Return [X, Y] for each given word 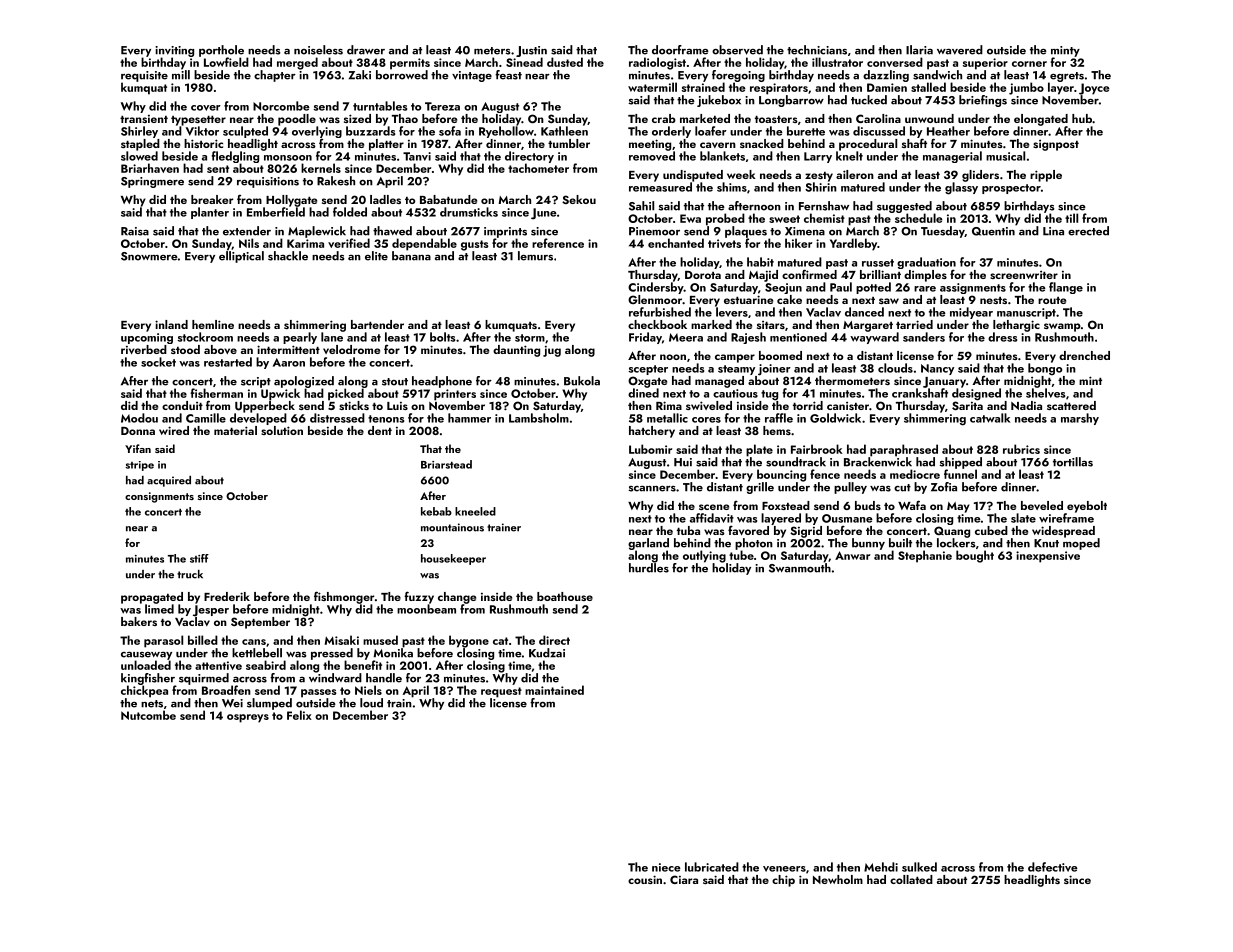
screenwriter [1024, 275]
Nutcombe [148, 715]
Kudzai [547, 653]
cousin [645, 879]
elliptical [241, 257]
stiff [199, 558]
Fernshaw [824, 206]
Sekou [579, 199]
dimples [925, 276]
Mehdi [881, 867]
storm [530, 338]
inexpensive [1048, 557]
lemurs [535, 256]
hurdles [649, 568]
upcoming [147, 338]
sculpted [245, 132]
